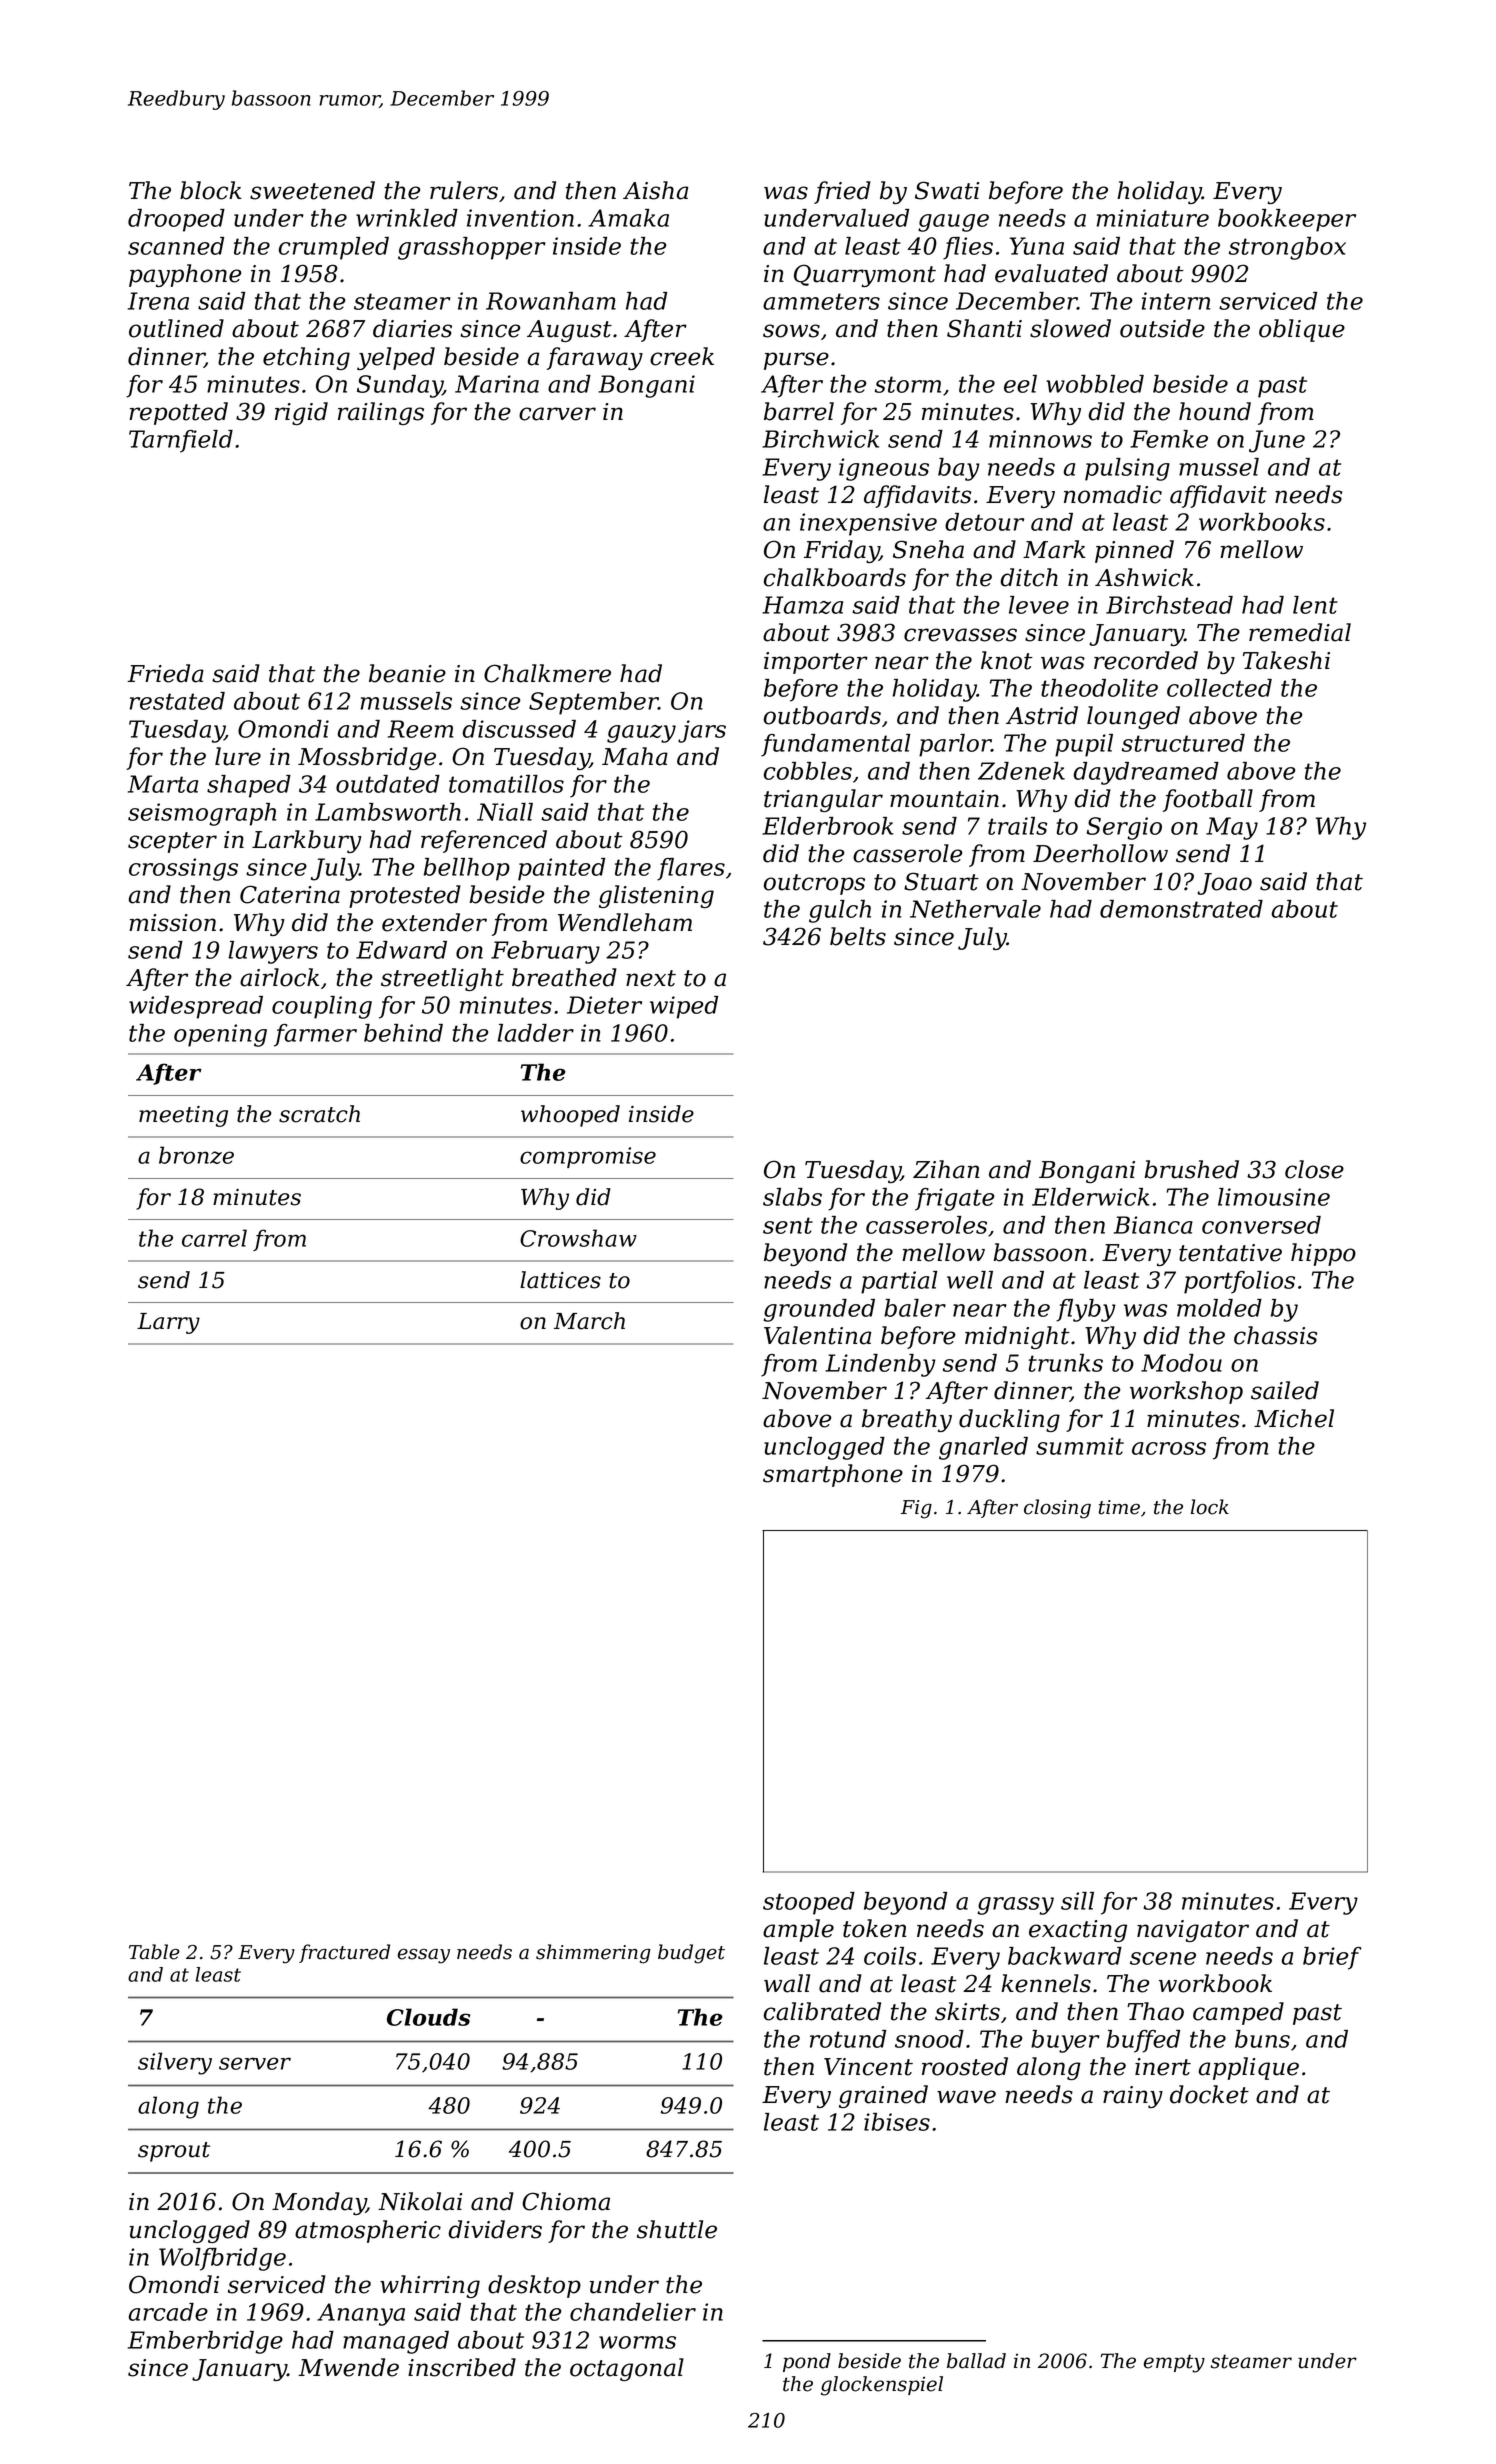 The height and width of the screenshot is (2464, 1496). What do you see at coordinates (367, 758) in the screenshot?
I see `Mossbridge` at bounding box center [367, 758].
